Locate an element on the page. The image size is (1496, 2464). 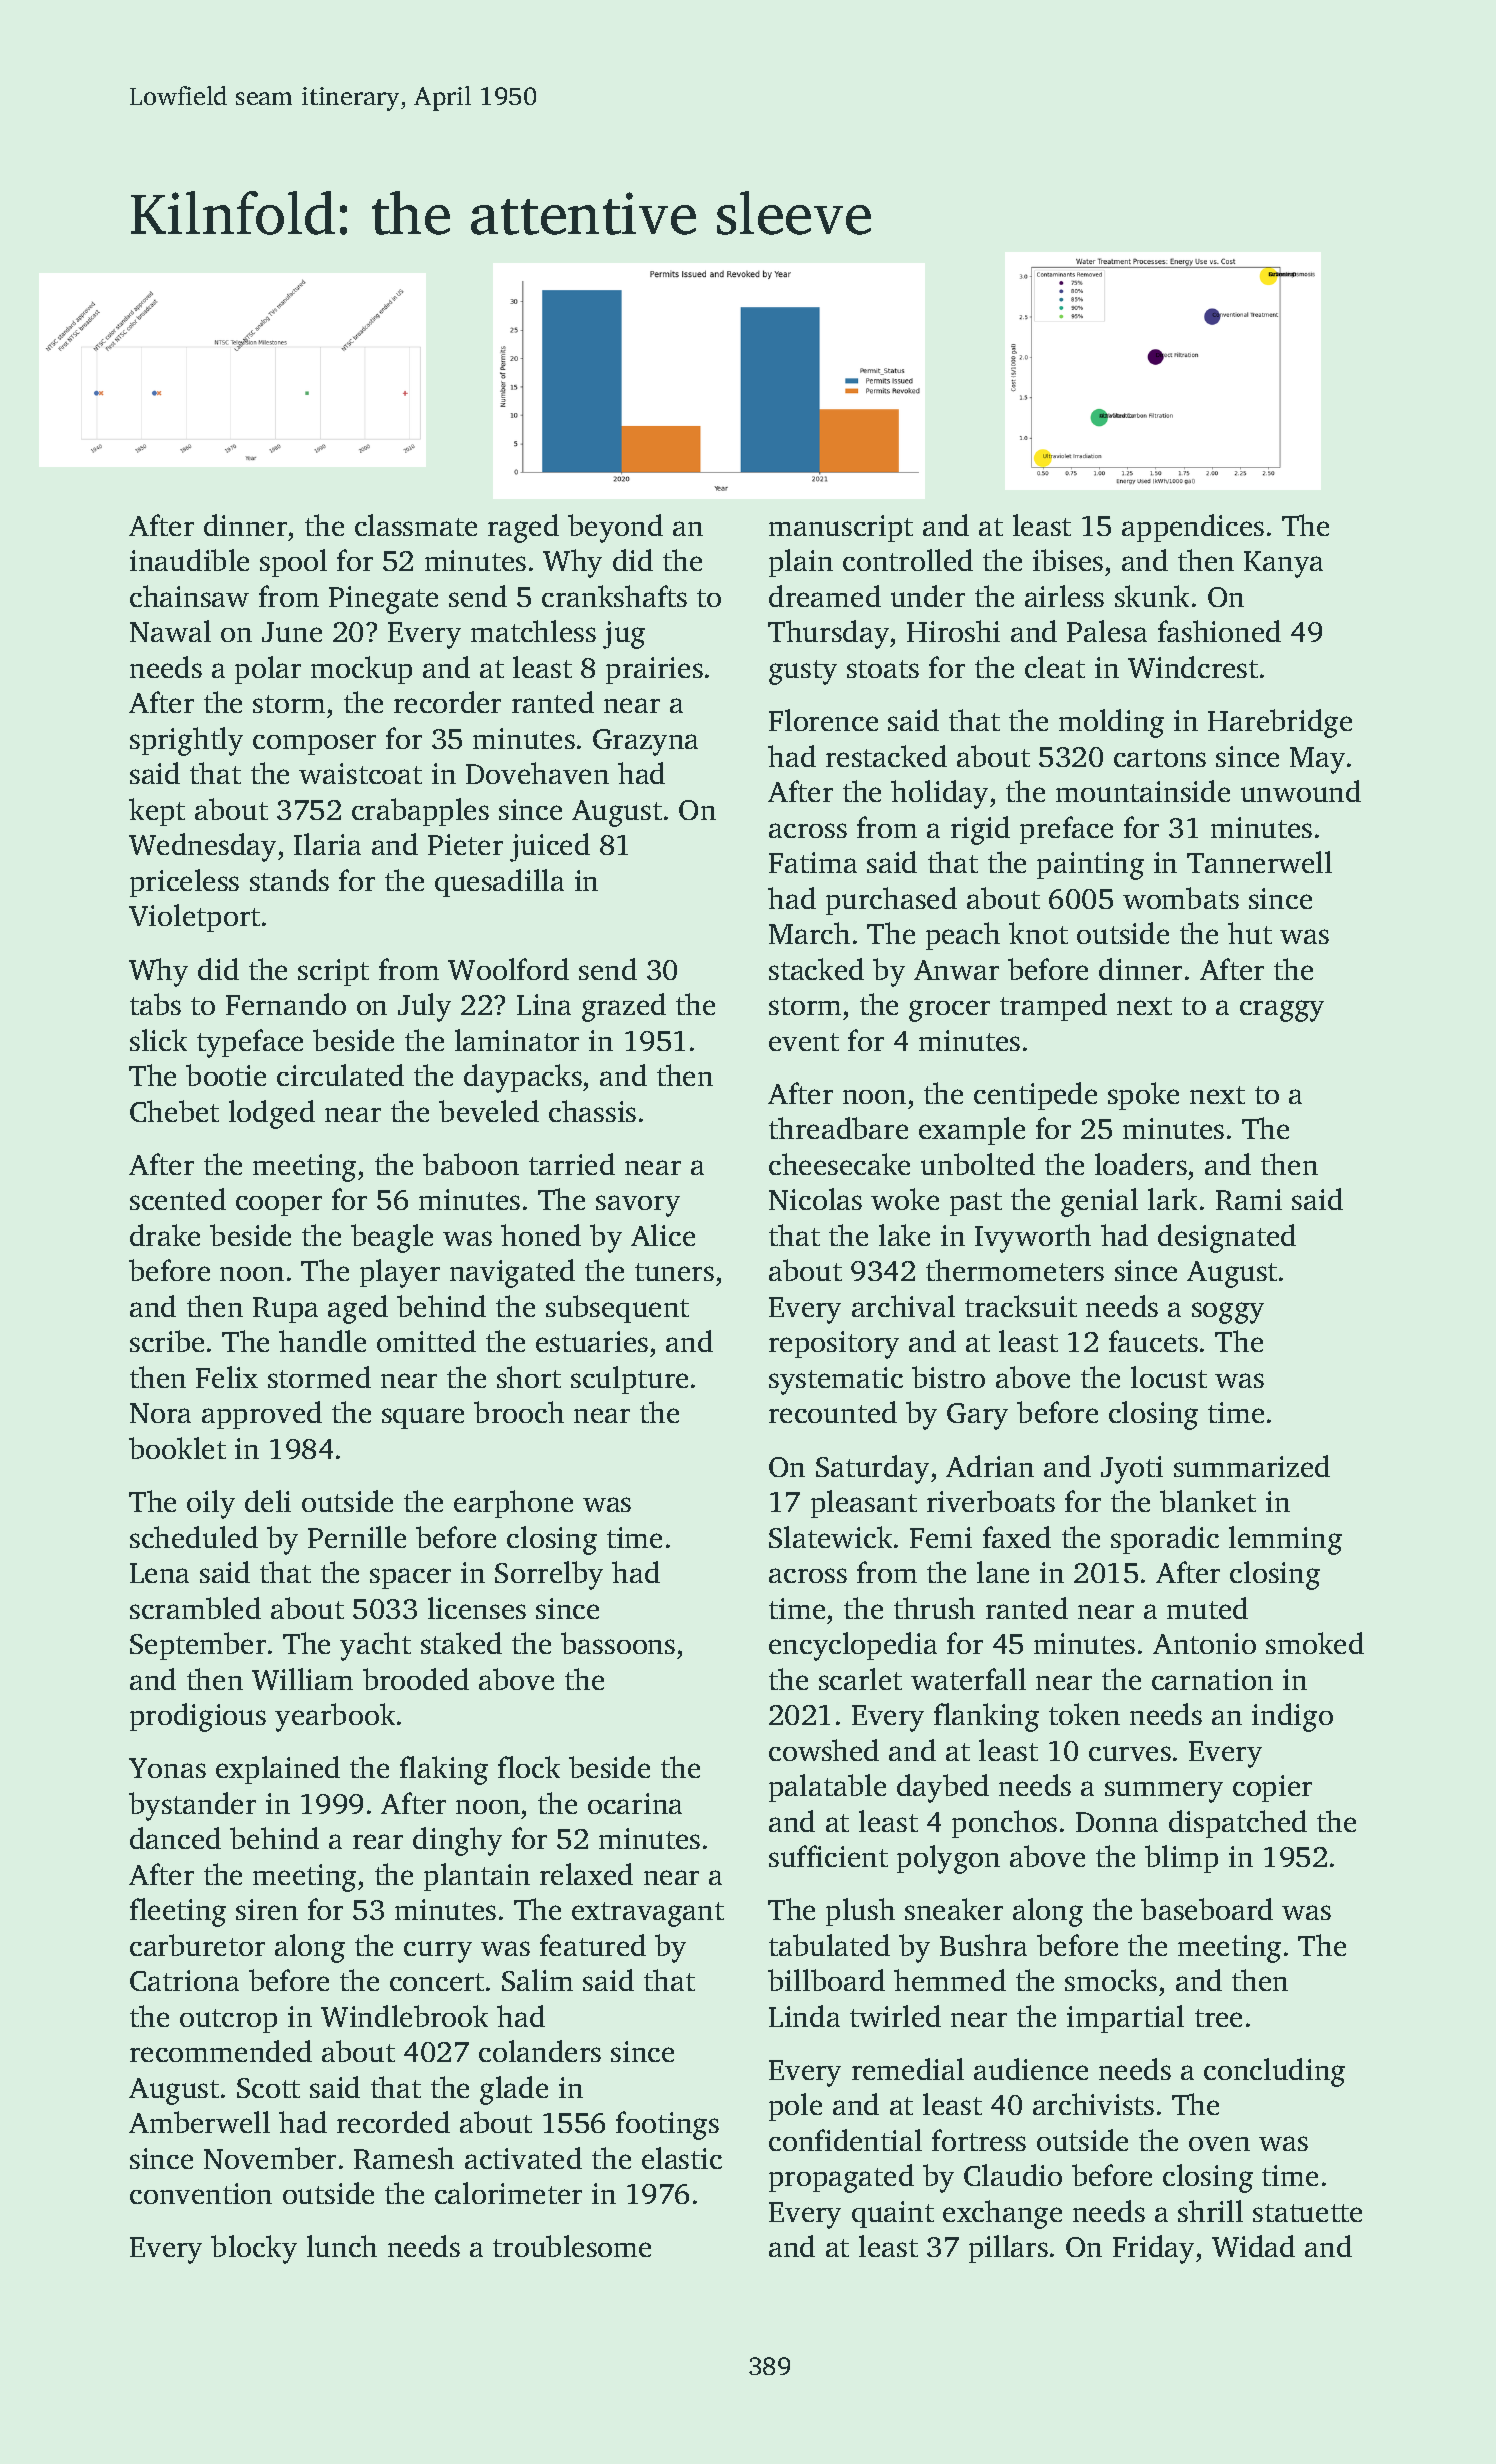
event is located at coordinates (804, 1042).
